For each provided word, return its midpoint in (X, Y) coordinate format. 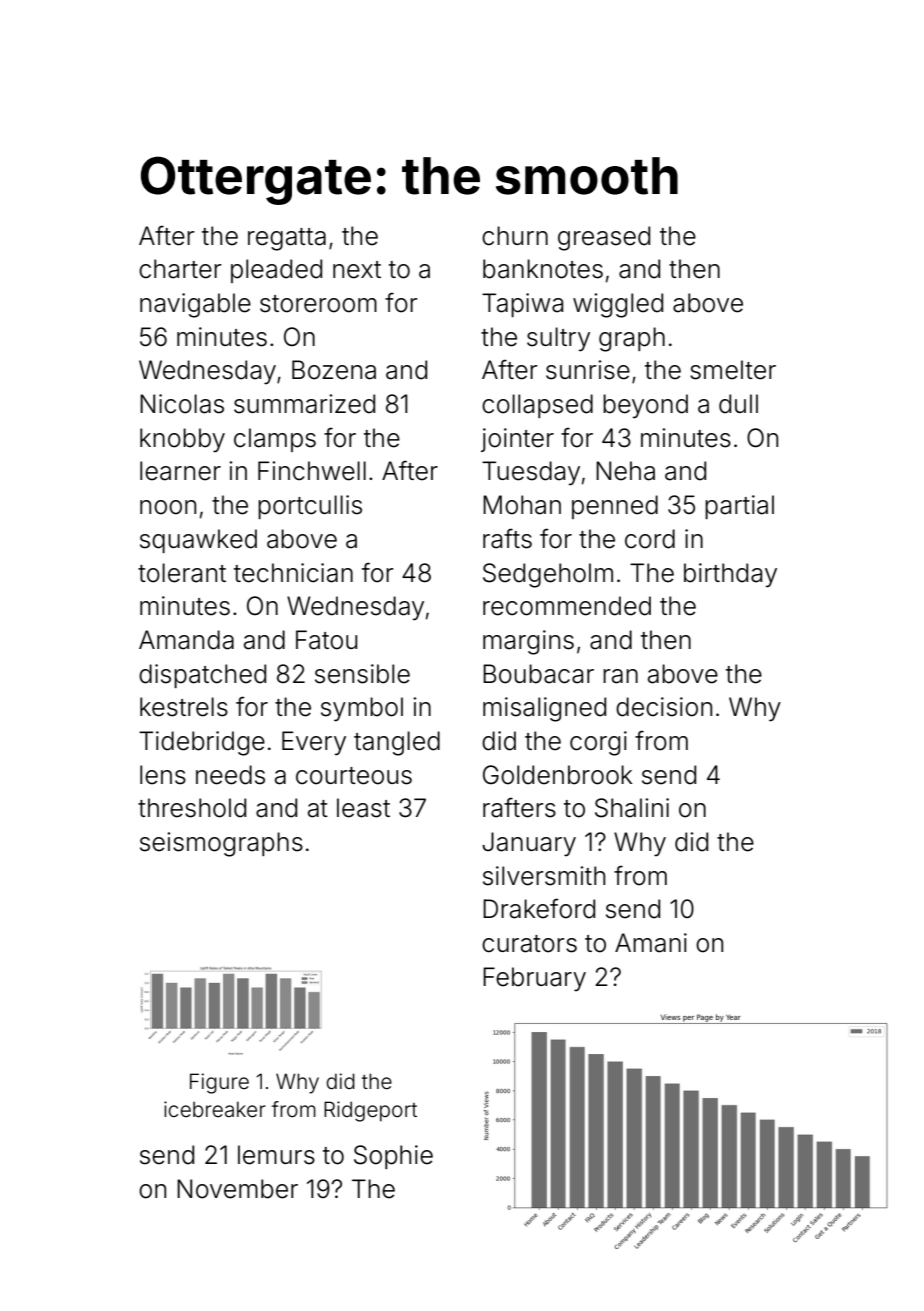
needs (230, 775)
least (363, 808)
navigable (195, 305)
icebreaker (215, 1109)
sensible (362, 674)
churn (515, 236)
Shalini (632, 808)
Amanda (186, 640)
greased (604, 238)
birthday (730, 575)
